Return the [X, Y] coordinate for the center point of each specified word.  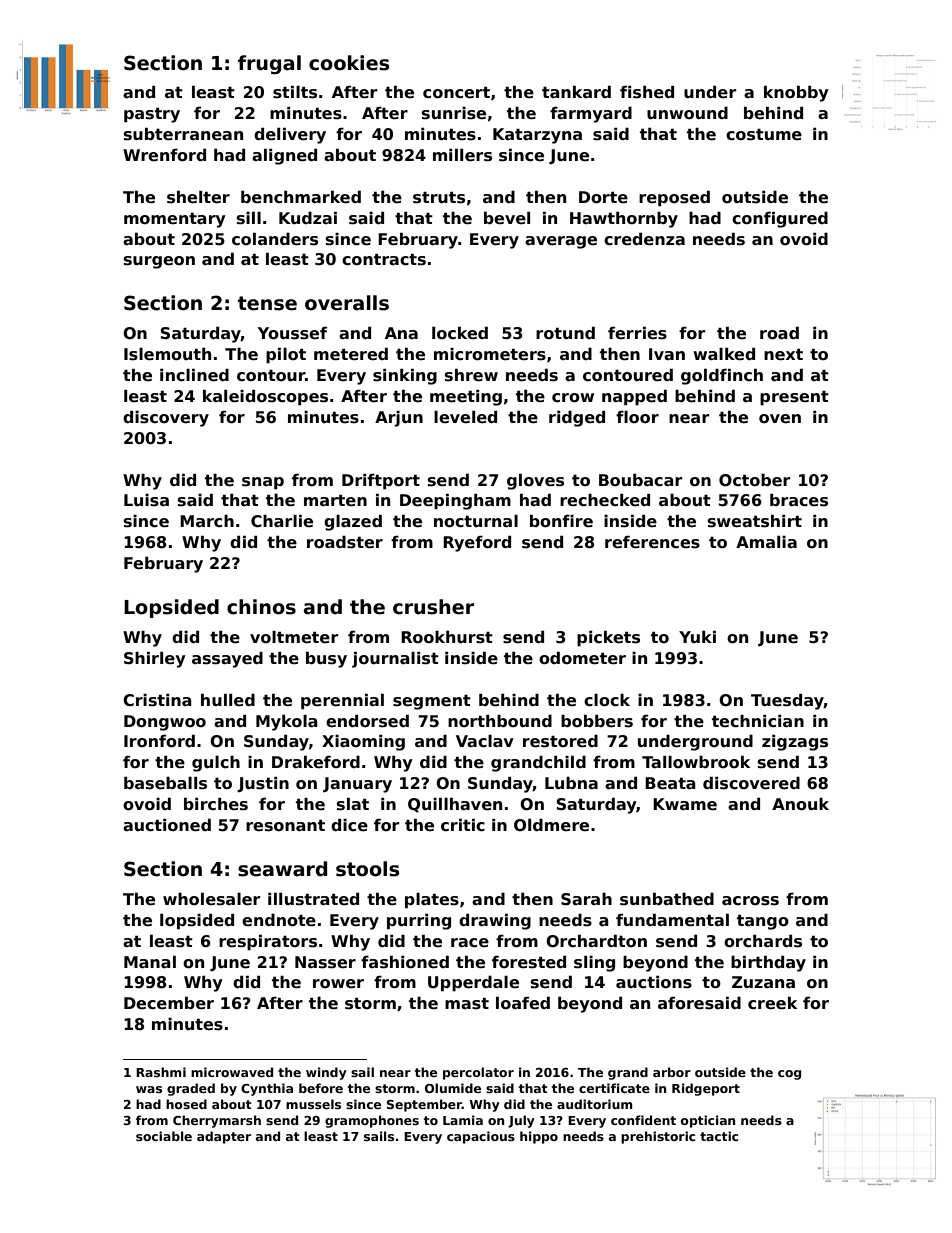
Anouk [800, 804]
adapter [224, 1137]
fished [647, 92]
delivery [290, 135]
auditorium [594, 1104]
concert [456, 92]
